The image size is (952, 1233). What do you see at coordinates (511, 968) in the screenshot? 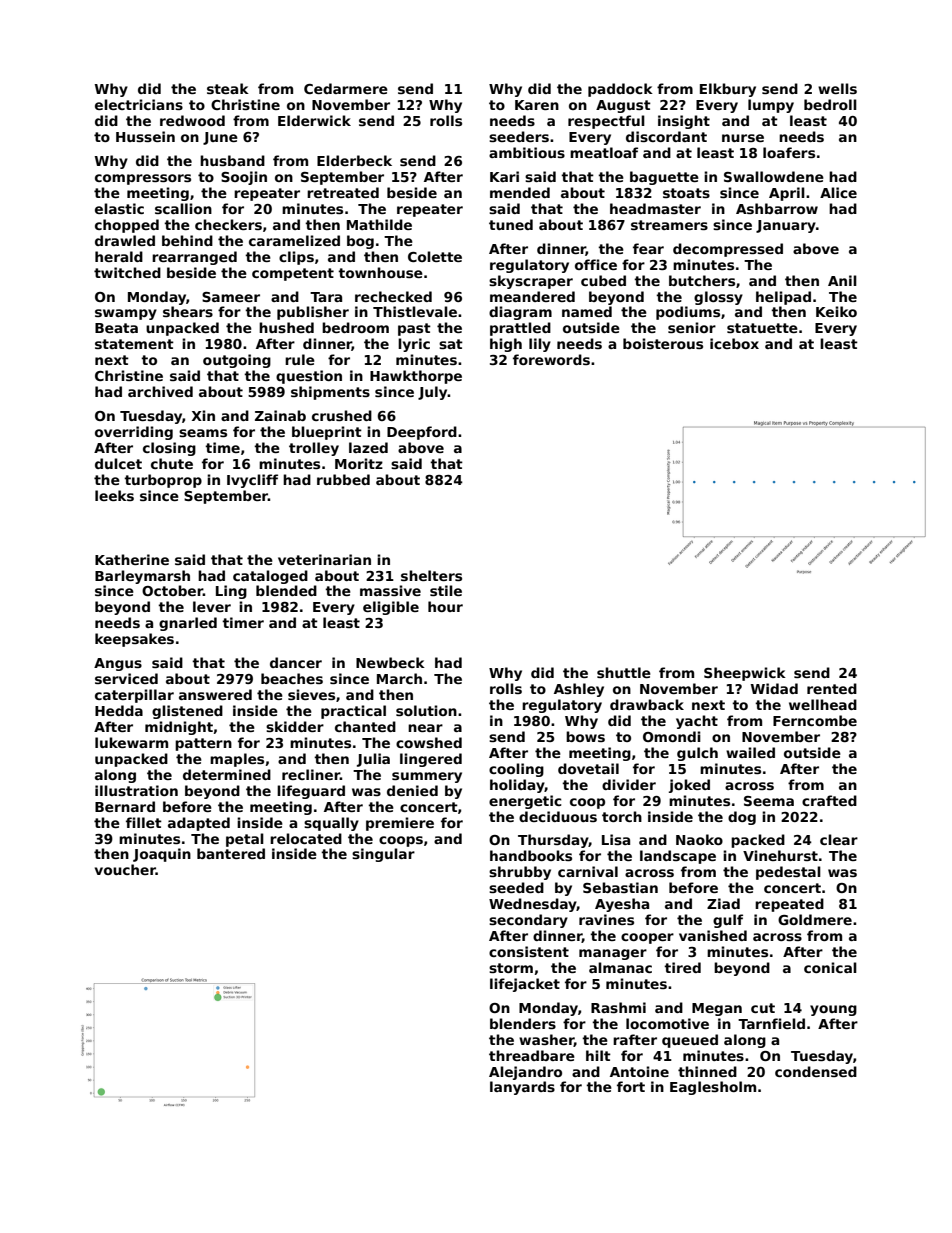
I see `storm` at bounding box center [511, 968].
